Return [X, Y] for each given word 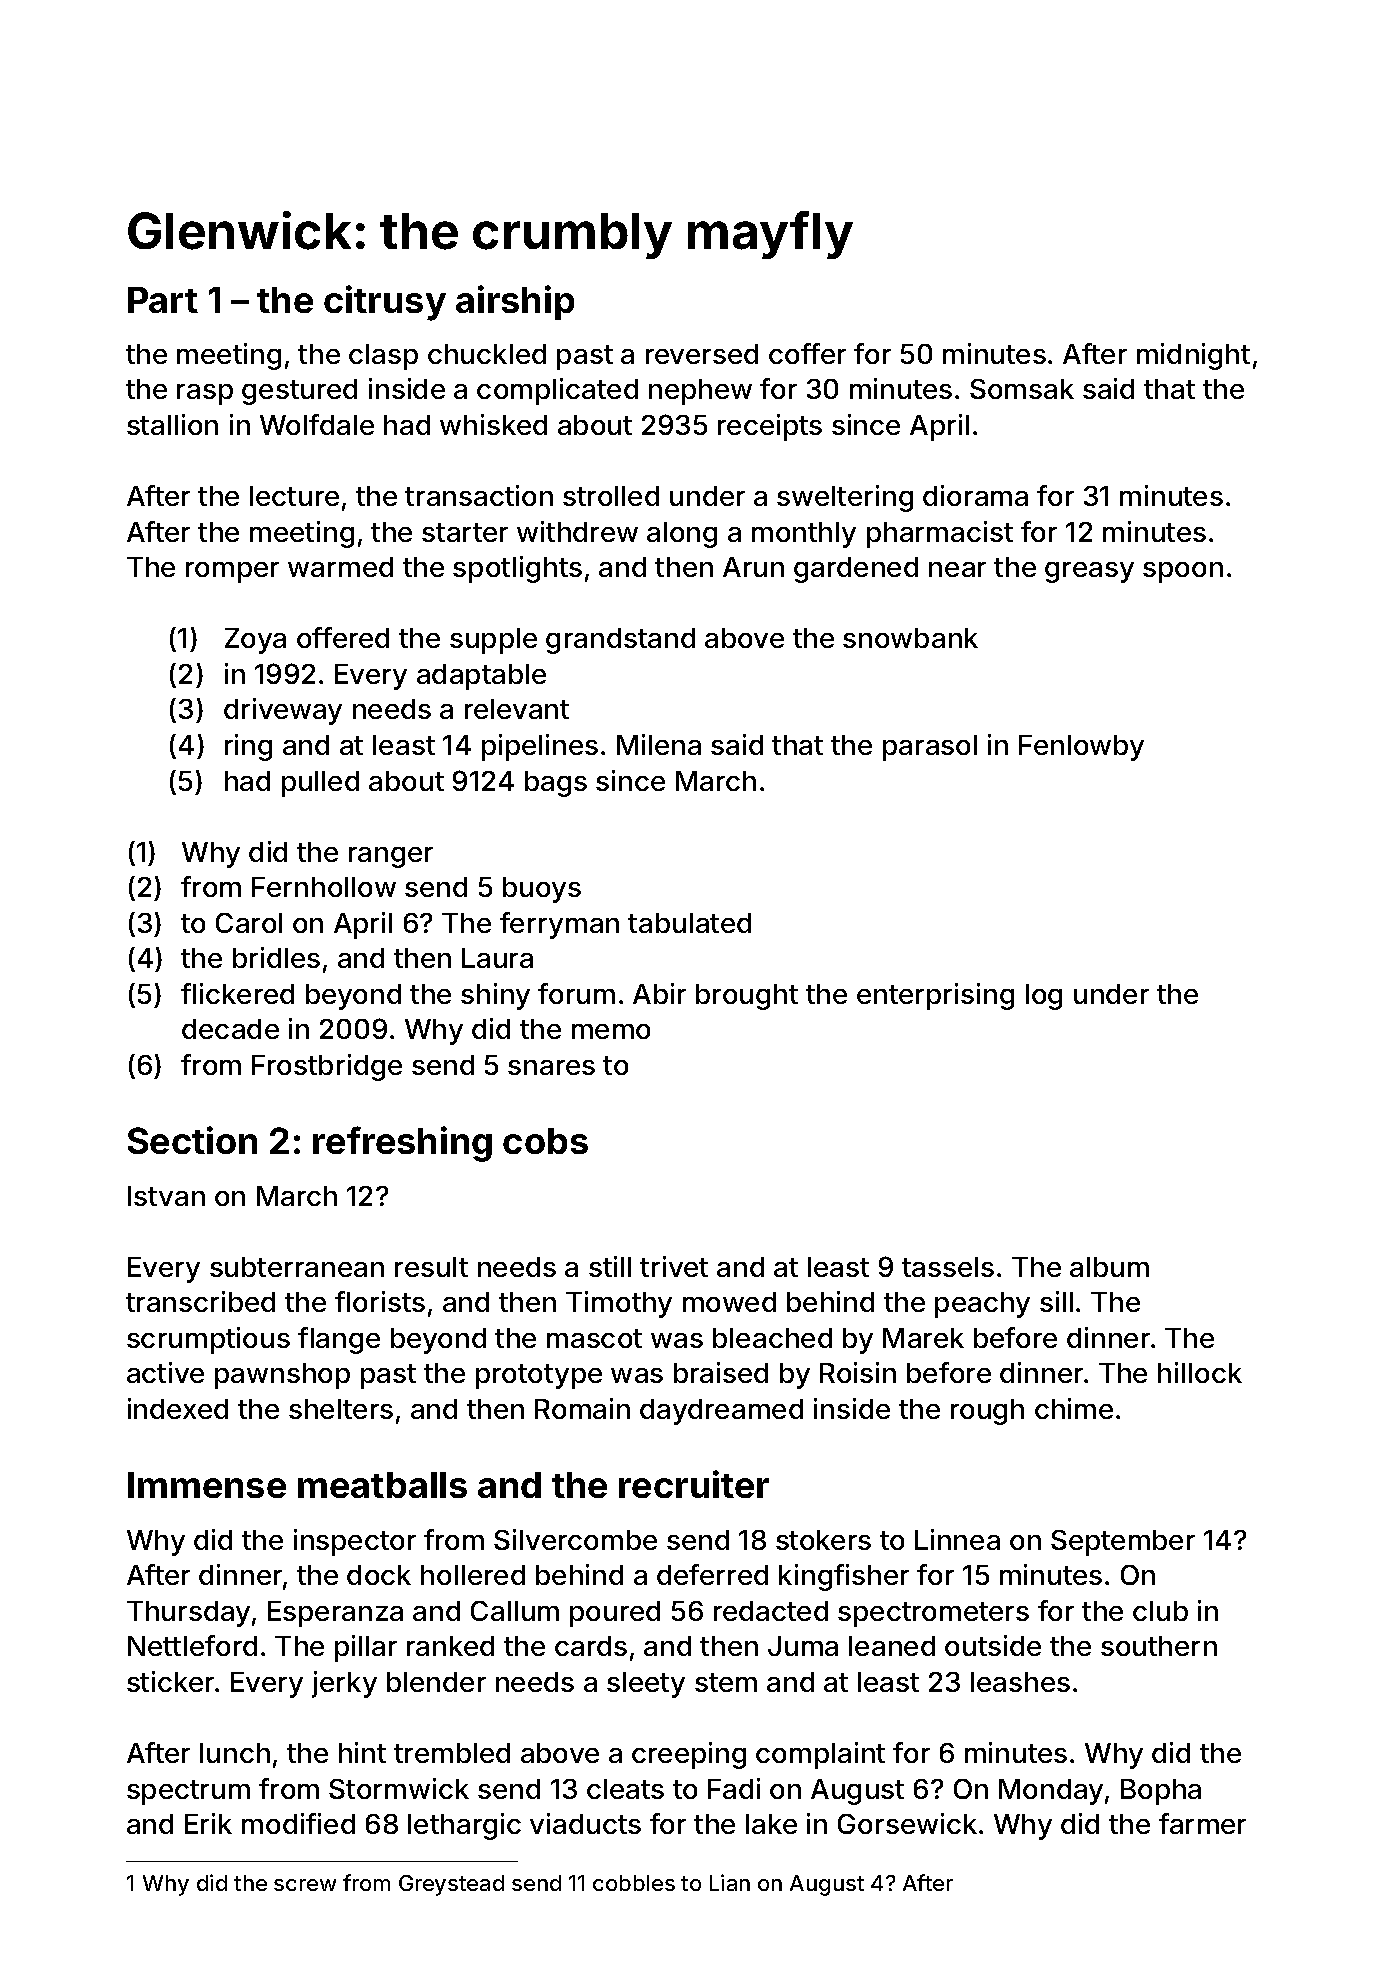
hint [362, 1752]
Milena [659, 744]
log [1044, 997]
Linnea [957, 1539]
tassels [948, 1267]
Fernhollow [324, 887]
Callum [515, 1611]
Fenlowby [1081, 748]
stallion [172, 424]
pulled [320, 784]
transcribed [200, 1301]
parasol [930, 748]
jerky [344, 1684]
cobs [545, 1141]
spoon [1183, 572]
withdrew [577, 531]
